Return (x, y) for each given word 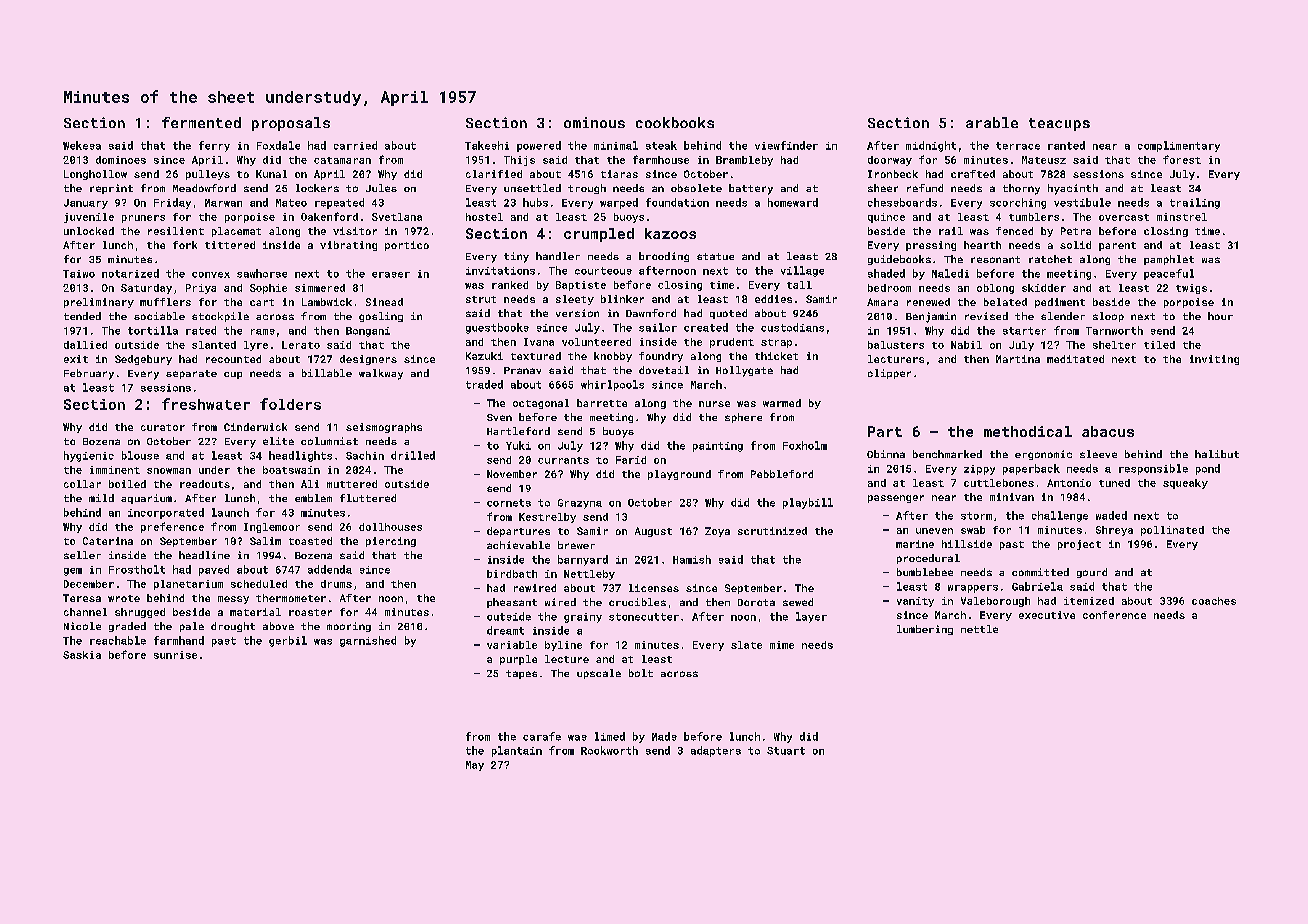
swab (973, 530)
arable (992, 122)
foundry (661, 357)
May (475, 766)
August (653, 532)
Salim (265, 541)
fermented (201, 122)
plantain (517, 751)
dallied (85, 345)
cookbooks (675, 122)
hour (1220, 316)
